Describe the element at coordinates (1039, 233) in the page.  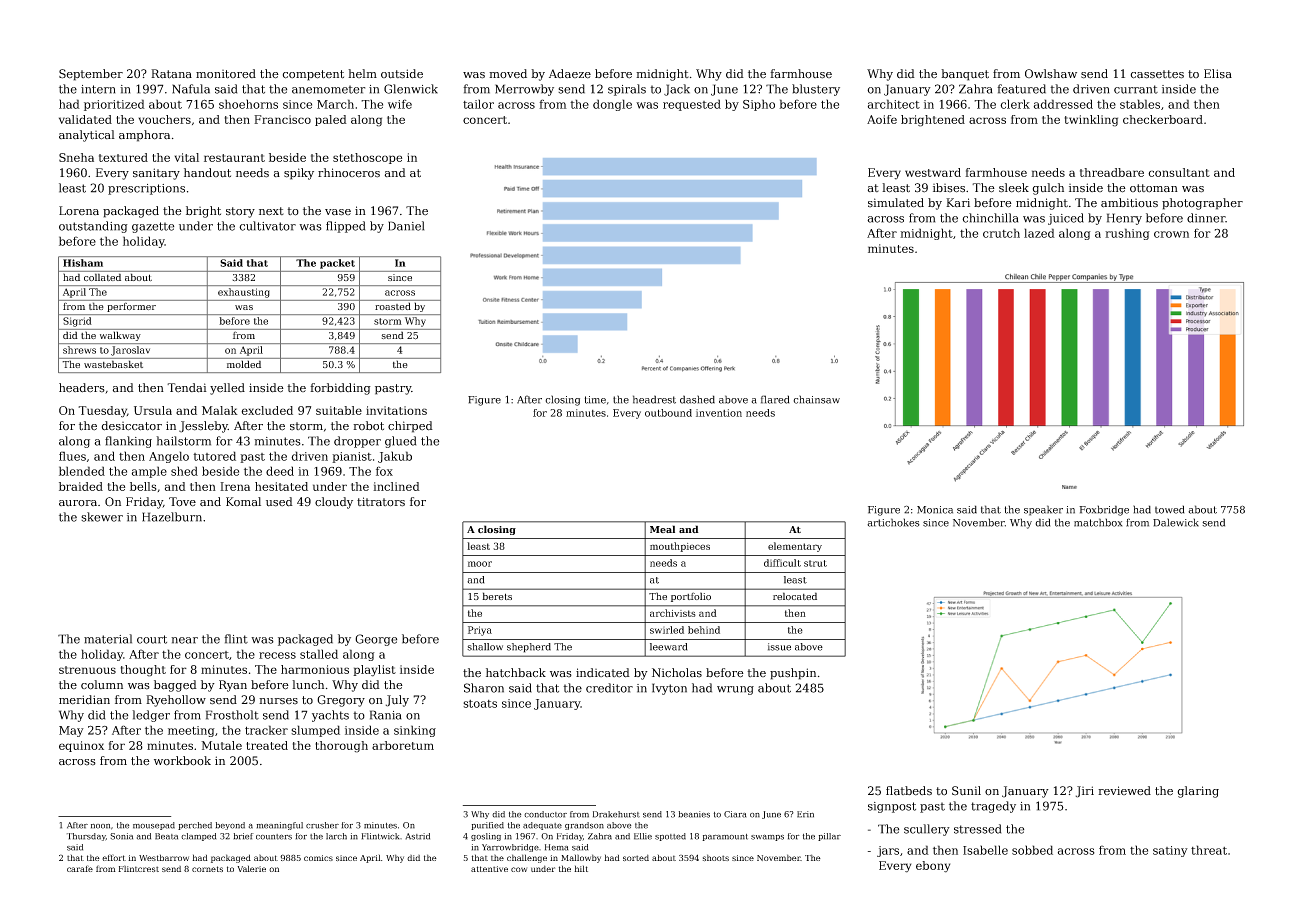
I see `lazed` at that location.
